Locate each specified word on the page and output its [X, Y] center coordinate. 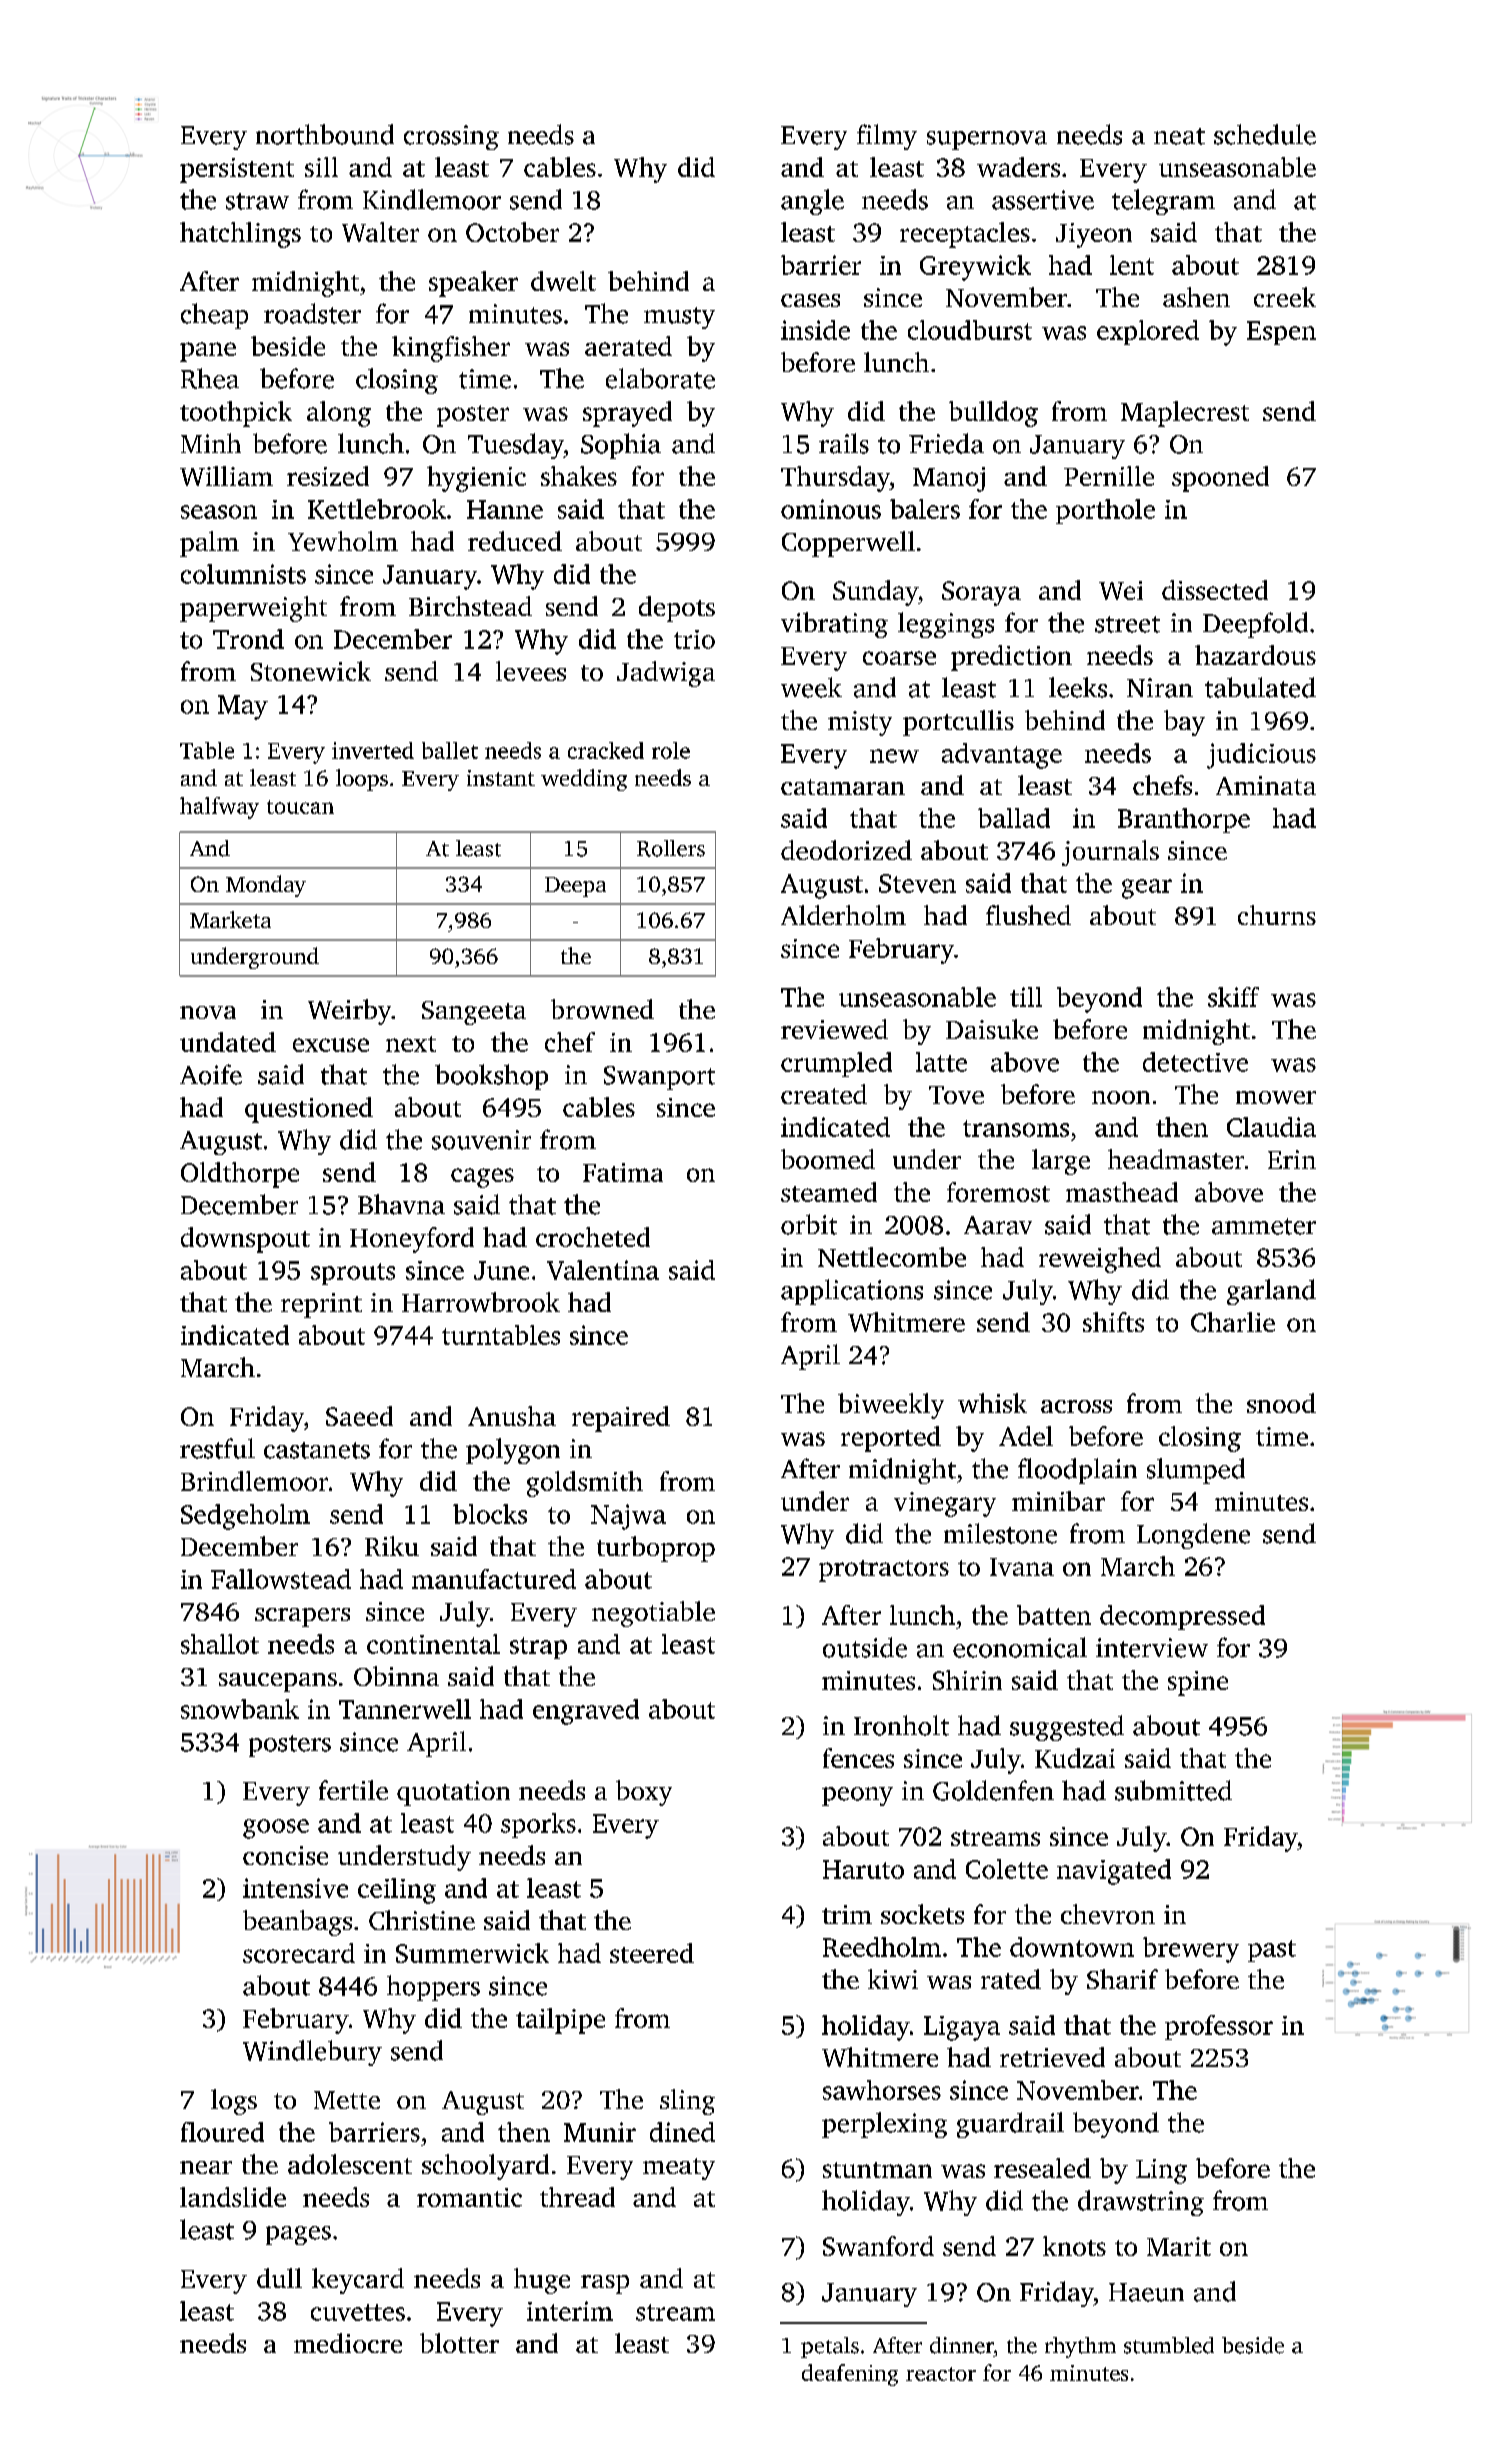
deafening [850, 2375]
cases [810, 300]
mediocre [348, 2343]
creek [1285, 297]
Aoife [211, 1074]
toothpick [236, 414]
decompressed [1182, 1617]
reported [891, 1439]
